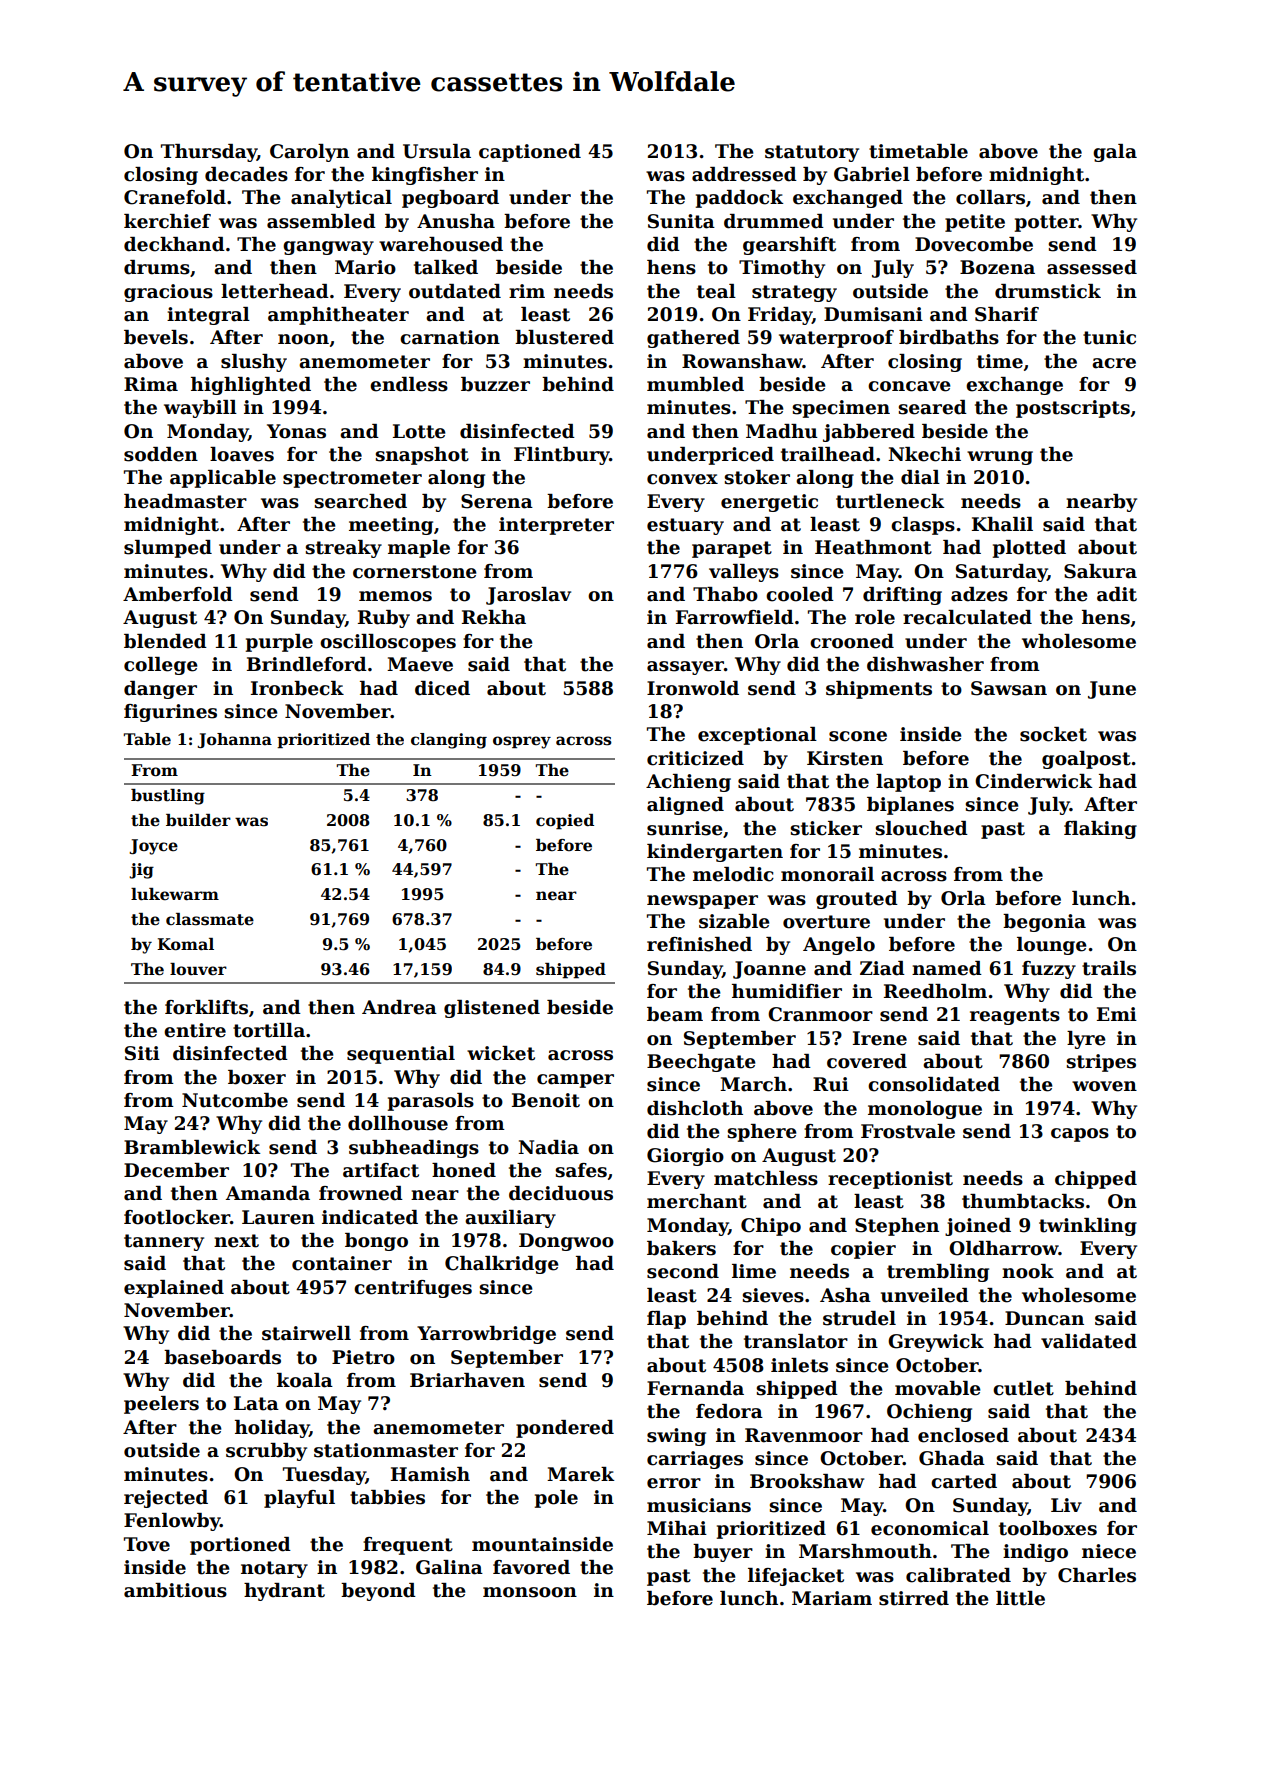 This screenshot has width=1261, height=1783. What do you see at coordinates (386, 1450) in the screenshot?
I see `stationmaster` at bounding box center [386, 1450].
